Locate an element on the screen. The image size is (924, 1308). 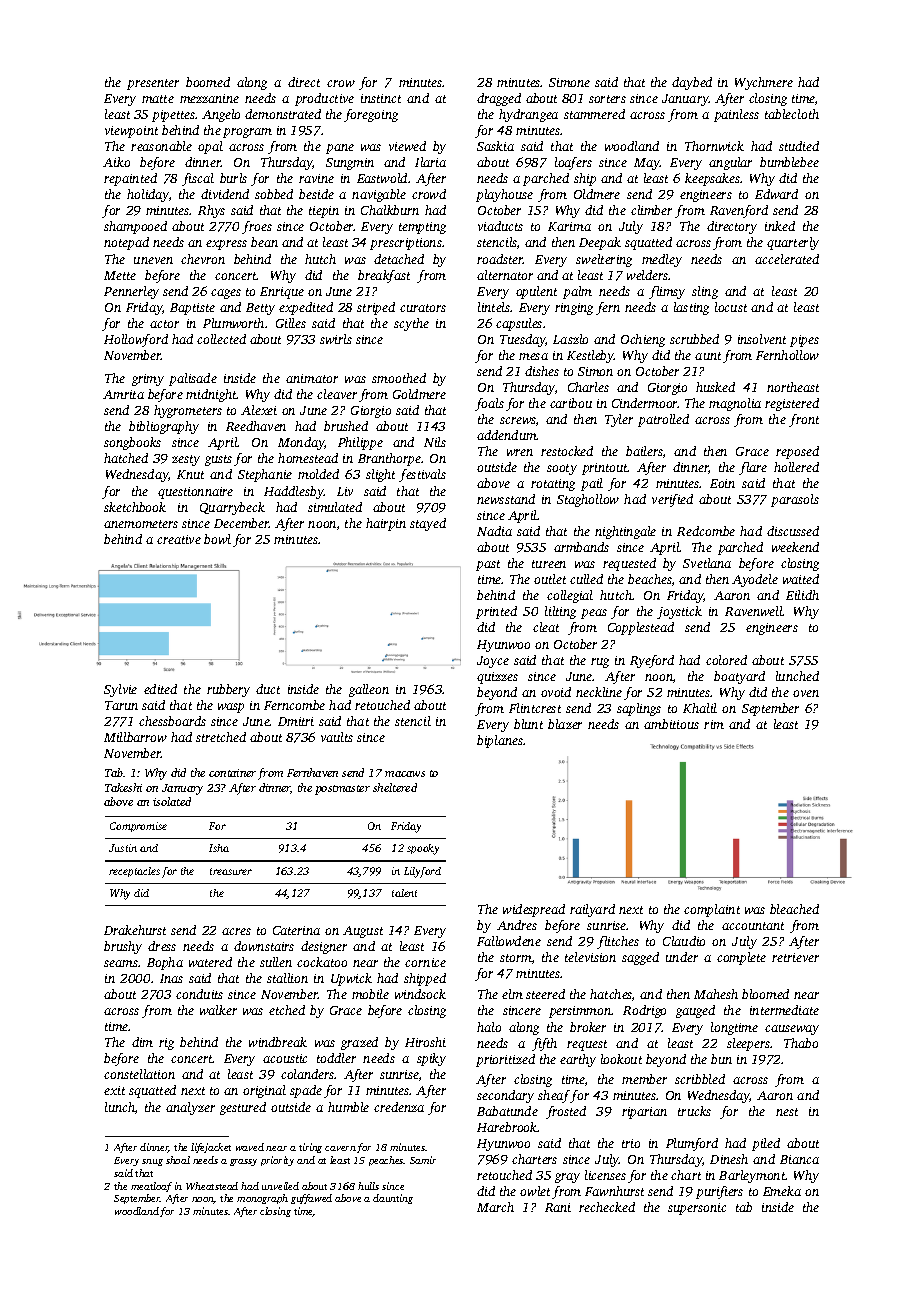
rubbery is located at coordinates (228, 690).
